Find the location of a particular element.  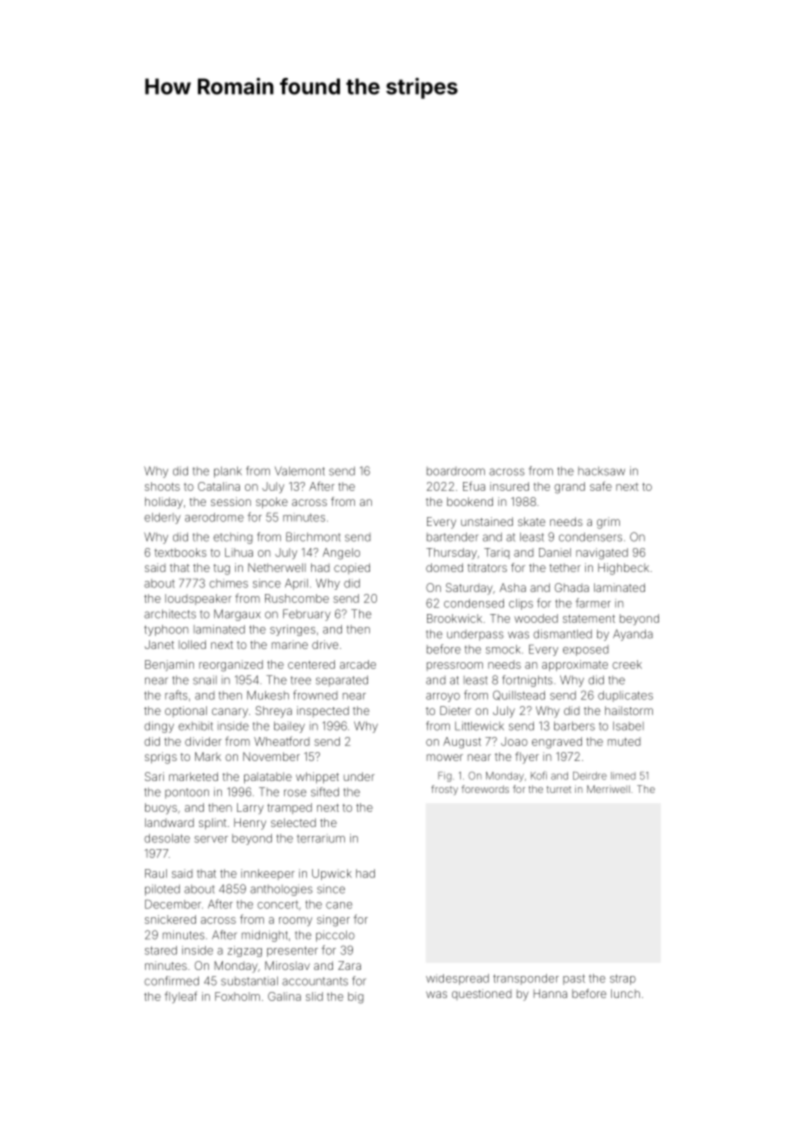

confirmed is located at coordinates (171, 981).
